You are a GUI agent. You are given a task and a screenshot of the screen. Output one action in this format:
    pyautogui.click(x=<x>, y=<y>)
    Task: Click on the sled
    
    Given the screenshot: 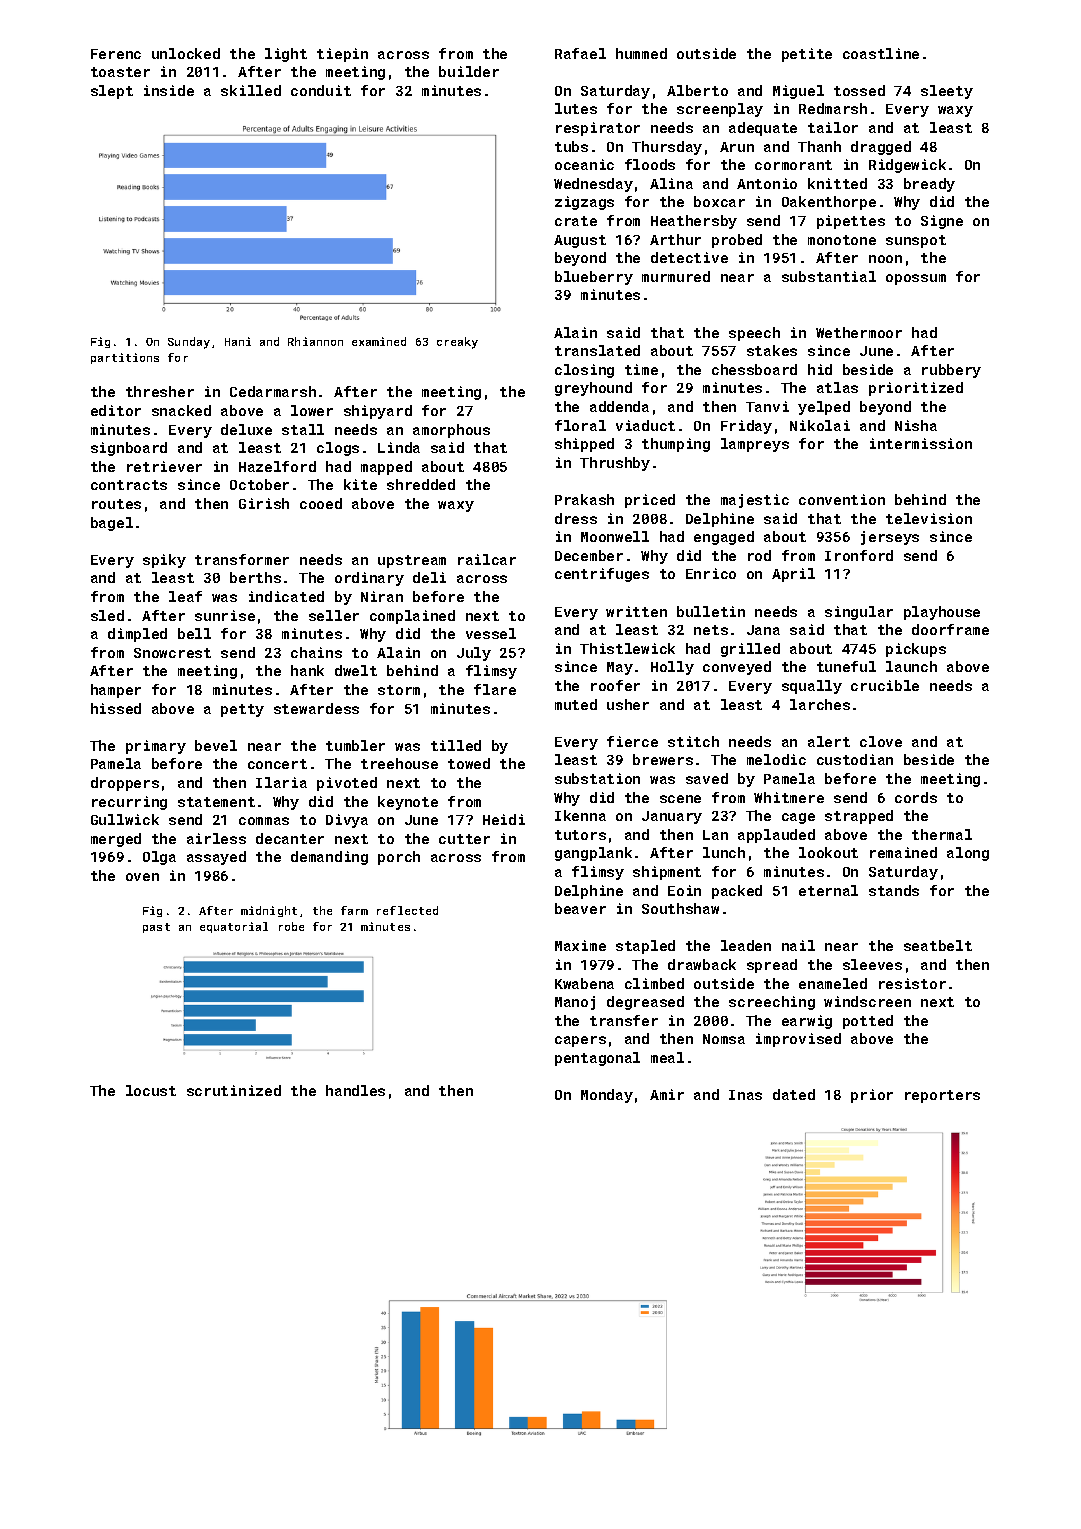 What is the action you would take?
    pyautogui.click(x=107, y=615)
